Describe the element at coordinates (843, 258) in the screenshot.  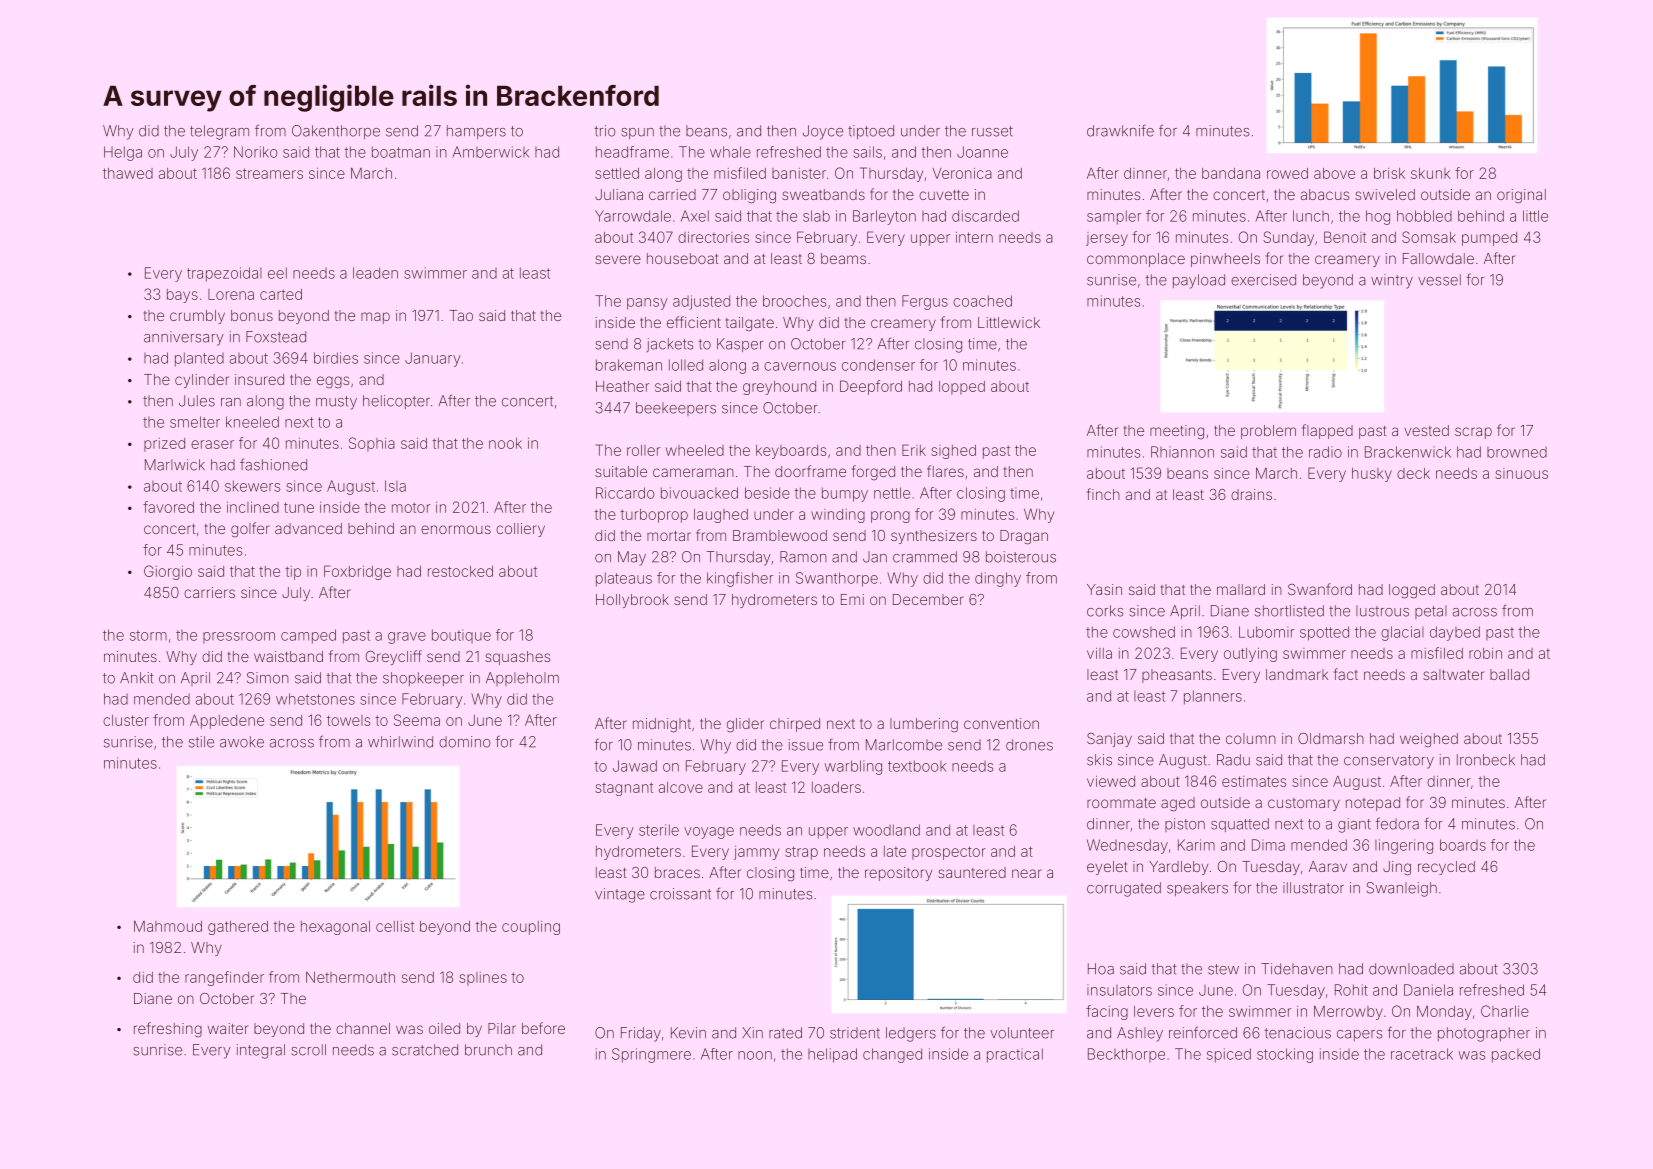
I see `beams` at that location.
